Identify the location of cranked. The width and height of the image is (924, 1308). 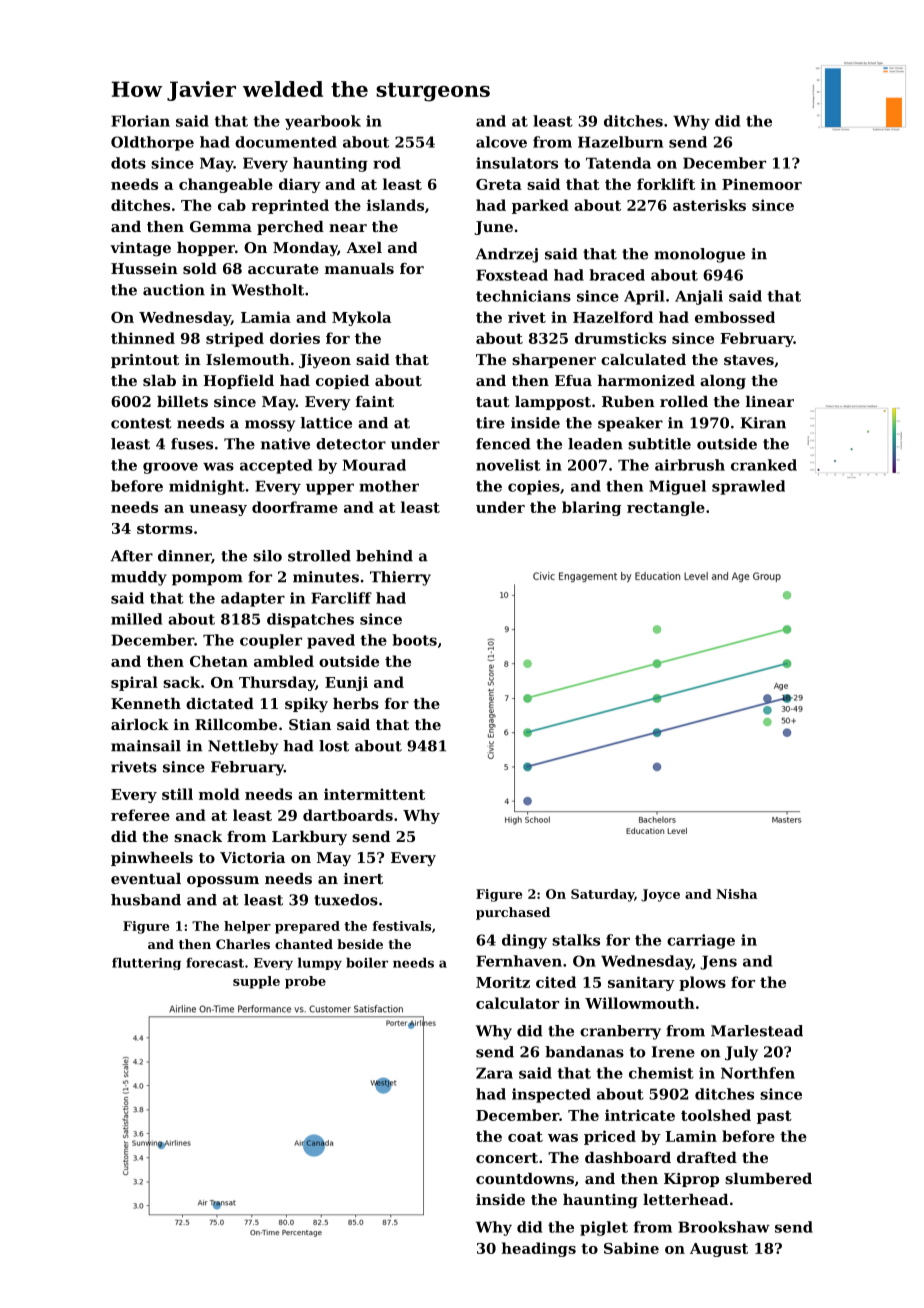
(764, 465).
